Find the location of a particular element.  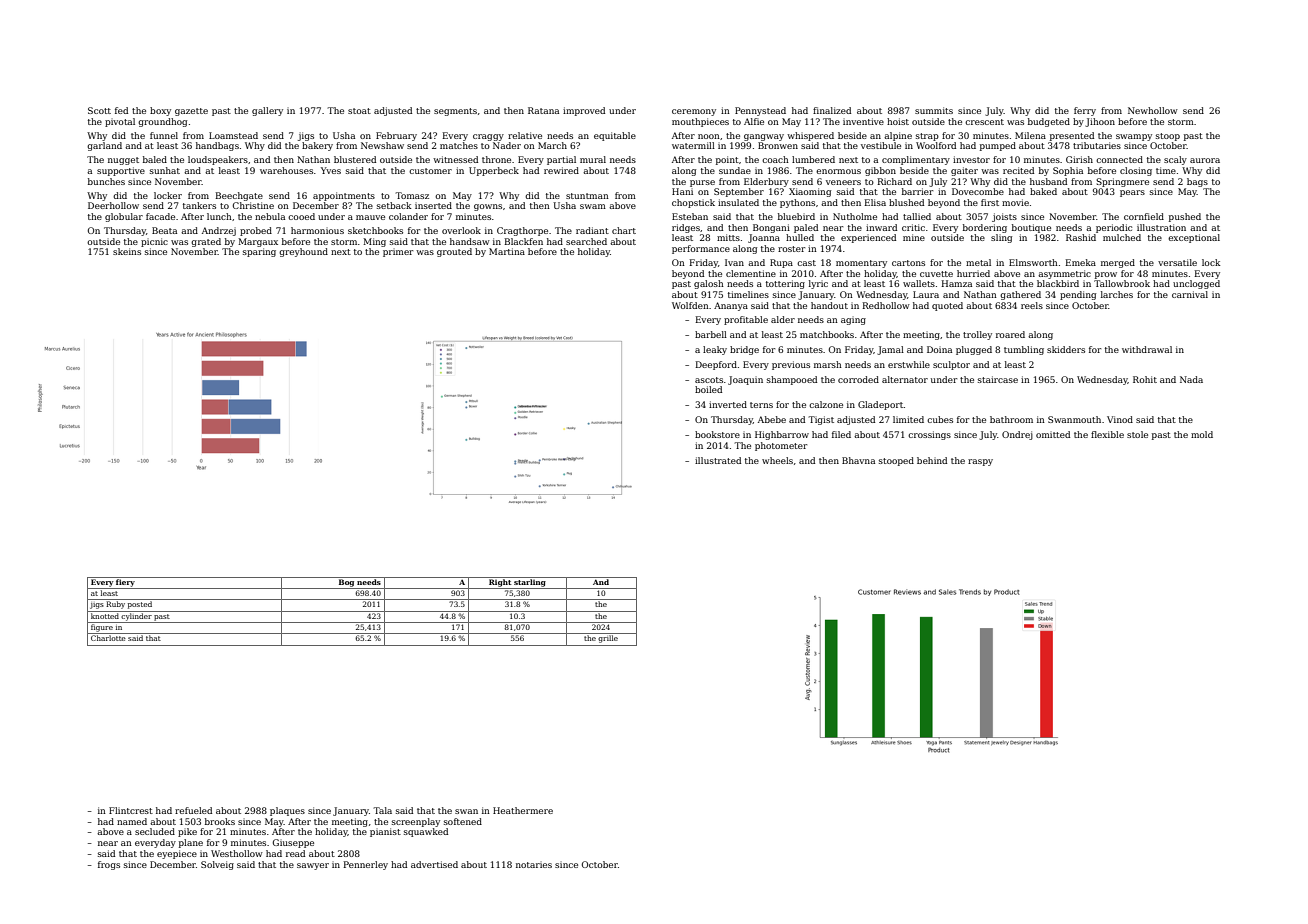

crossings is located at coordinates (929, 435).
